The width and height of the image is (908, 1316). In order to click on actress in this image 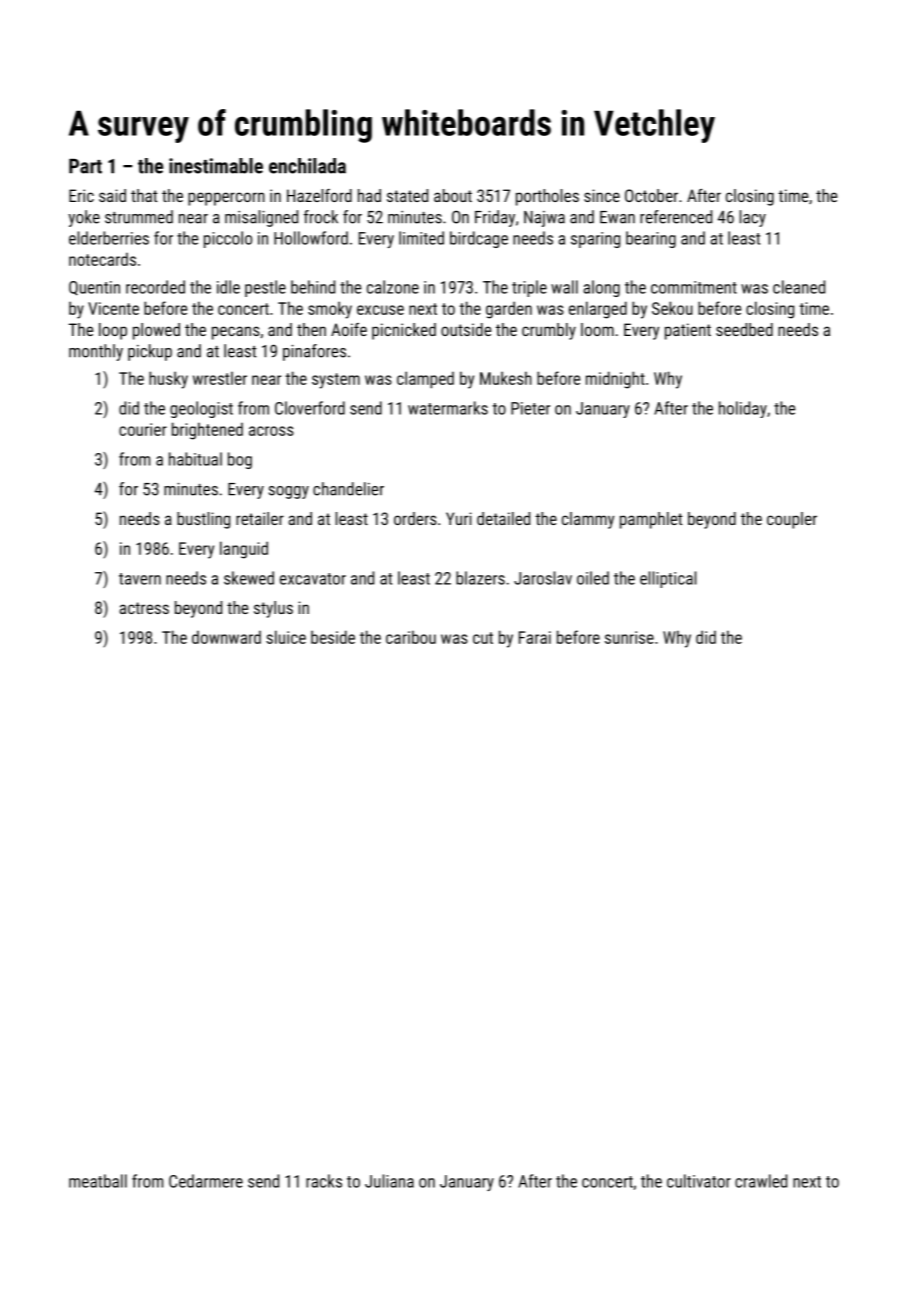, I will do `click(144, 608)`.
